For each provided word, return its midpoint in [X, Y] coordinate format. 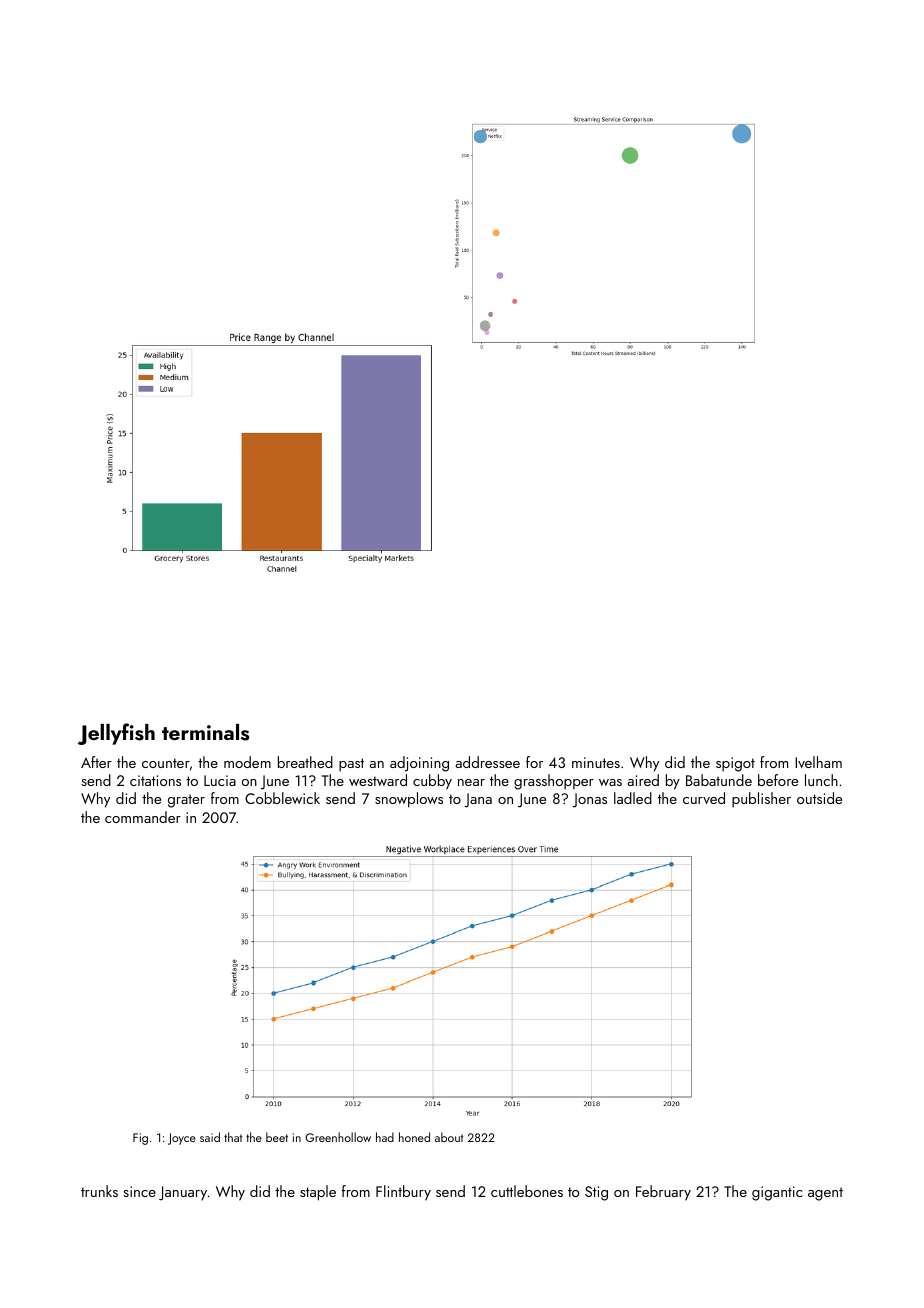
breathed [305, 762]
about [449, 1137]
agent [825, 1194]
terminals [205, 732]
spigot [735, 764]
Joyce [182, 1139]
